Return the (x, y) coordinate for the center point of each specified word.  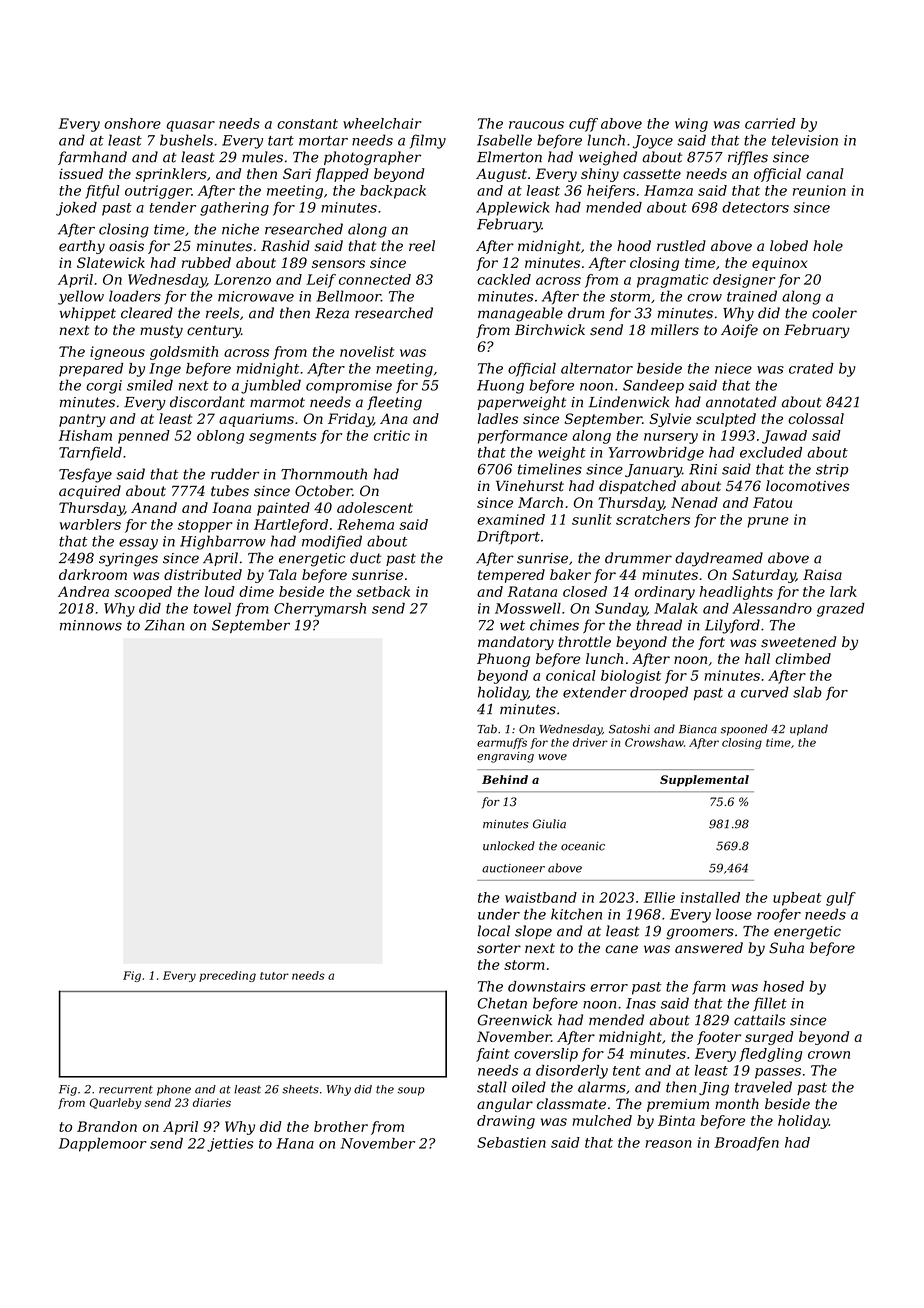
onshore (132, 123)
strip (832, 470)
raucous (536, 125)
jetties (230, 1145)
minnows (91, 625)
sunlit (592, 519)
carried (770, 123)
